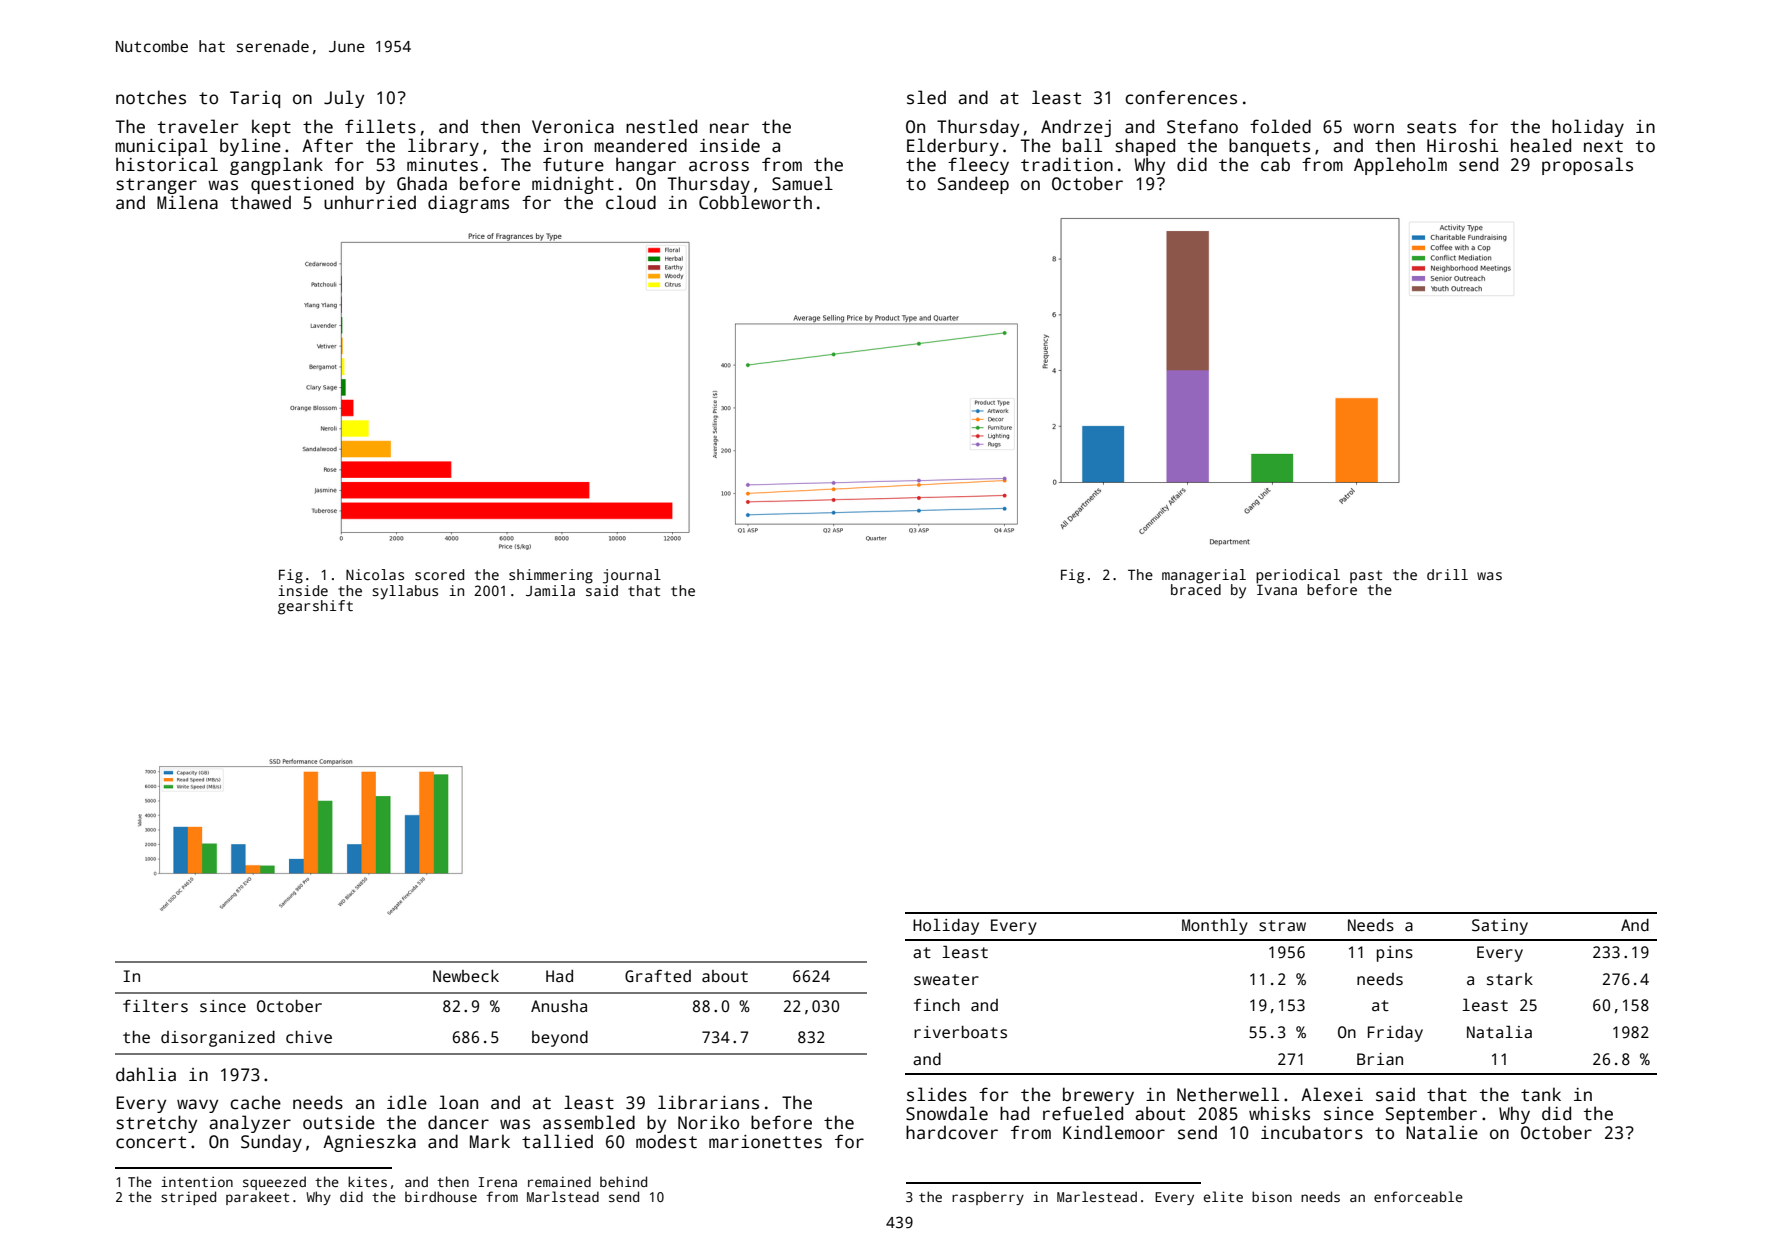 This document has width=1772, height=1253. Describe the element at coordinates (632, 576) in the document. I see `journal` at that location.
